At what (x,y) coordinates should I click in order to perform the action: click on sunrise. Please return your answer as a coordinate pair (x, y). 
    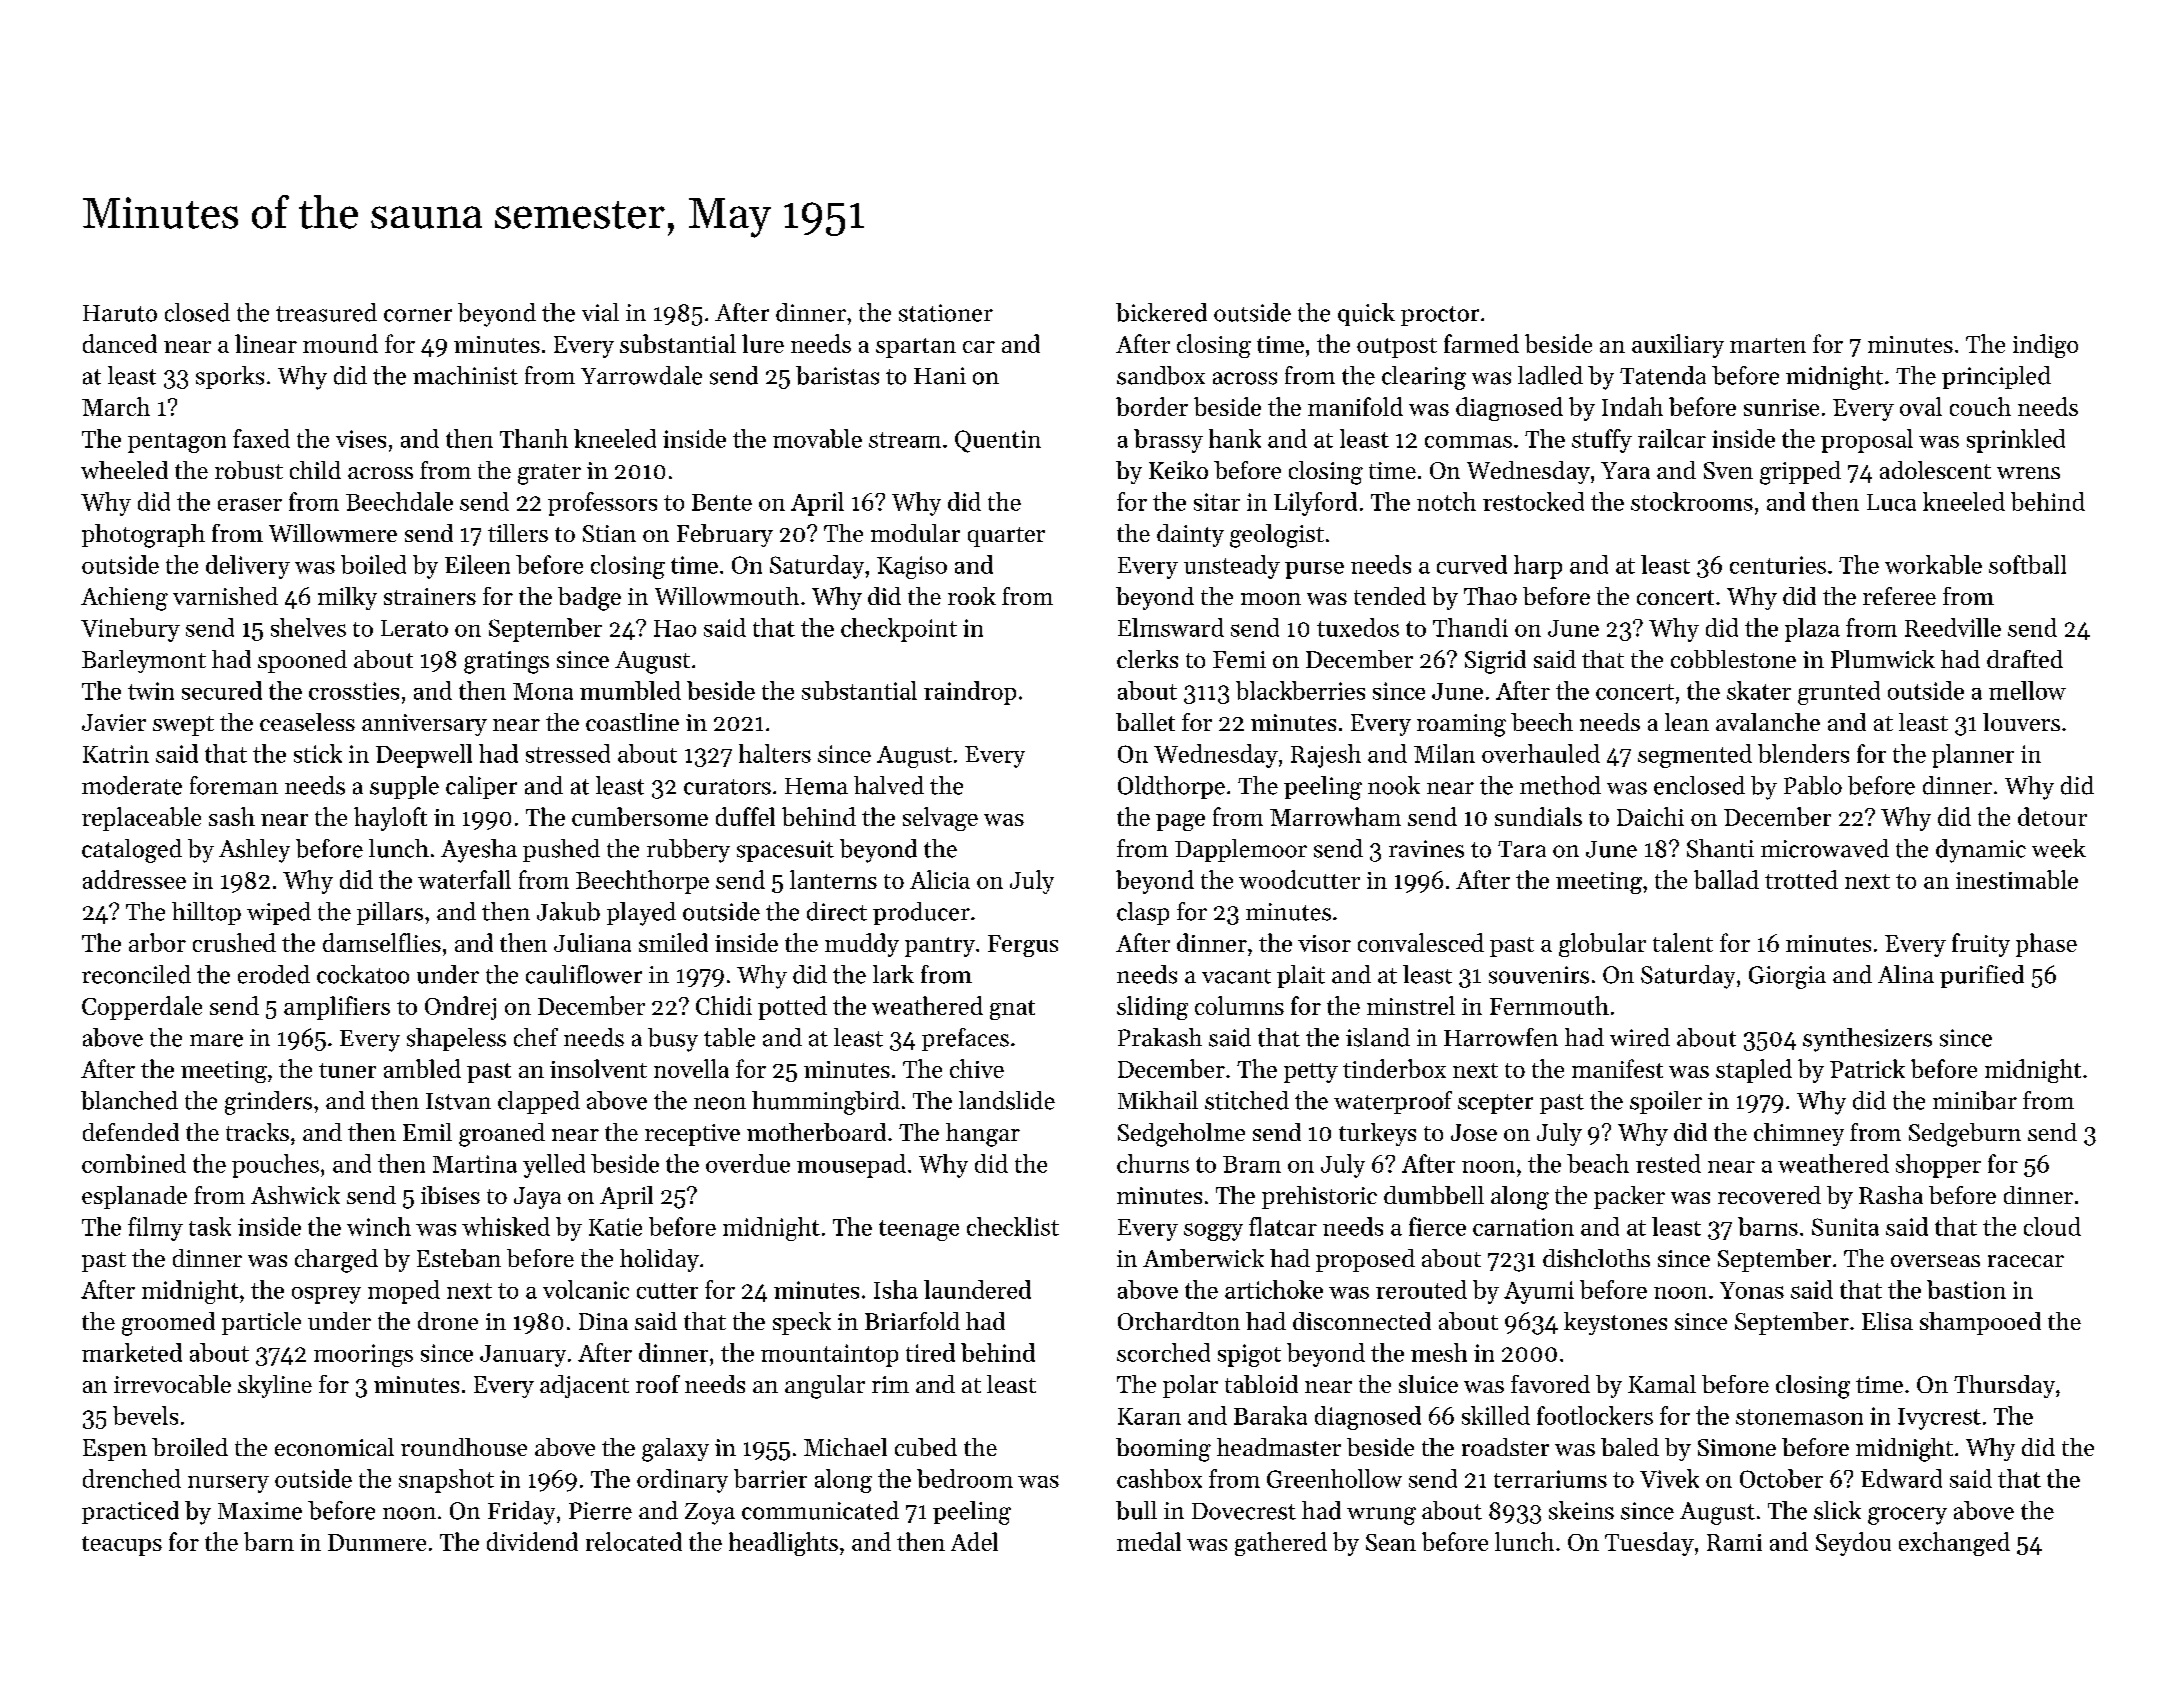
    Looking at the image, I should click on (1781, 407).
